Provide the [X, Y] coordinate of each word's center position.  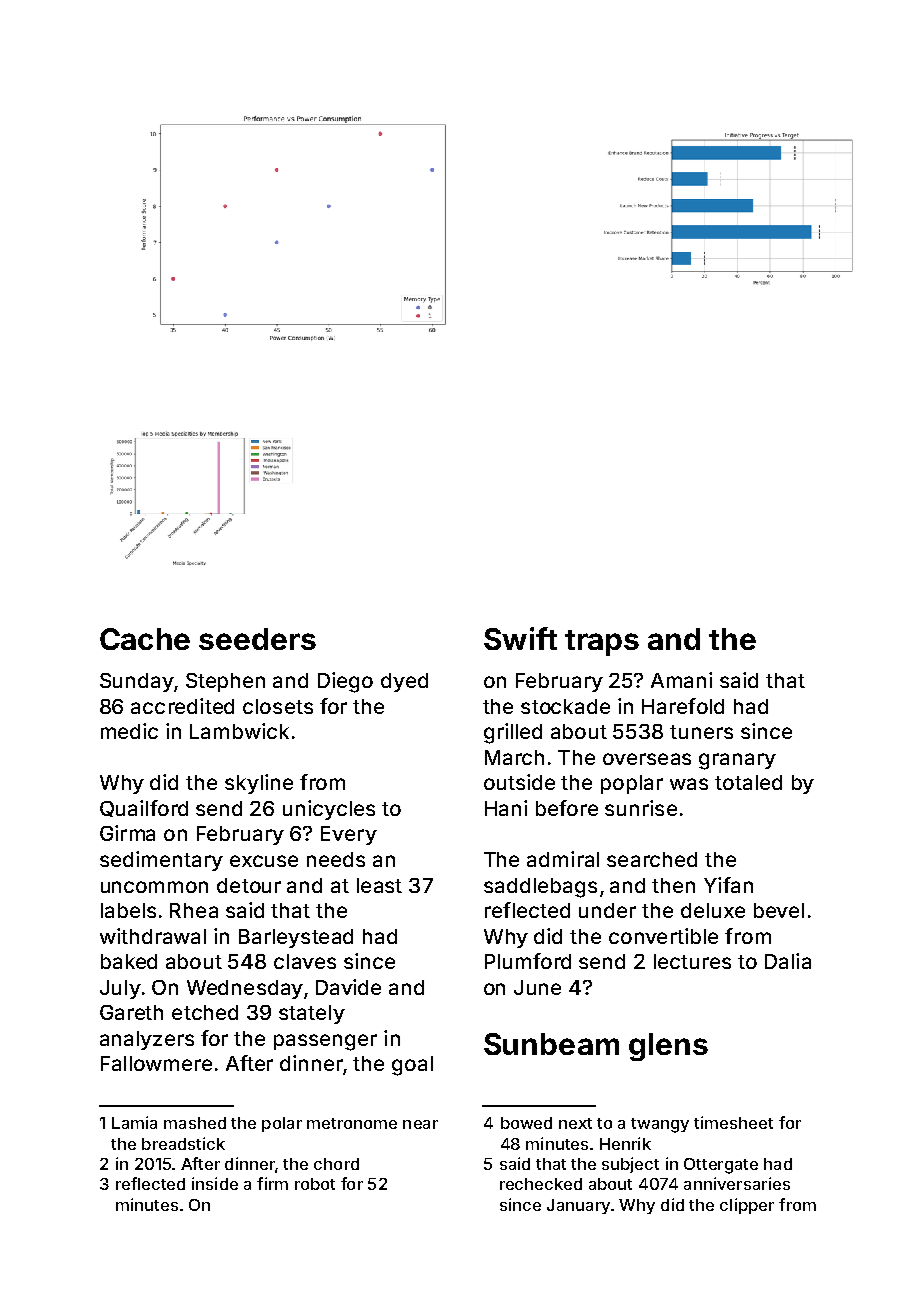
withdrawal [153, 936]
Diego [345, 682]
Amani [681, 680]
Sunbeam [551, 1044]
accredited [182, 706]
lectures [692, 961]
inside [215, 1183]
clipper [747, 1206]
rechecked [541, 1184]
